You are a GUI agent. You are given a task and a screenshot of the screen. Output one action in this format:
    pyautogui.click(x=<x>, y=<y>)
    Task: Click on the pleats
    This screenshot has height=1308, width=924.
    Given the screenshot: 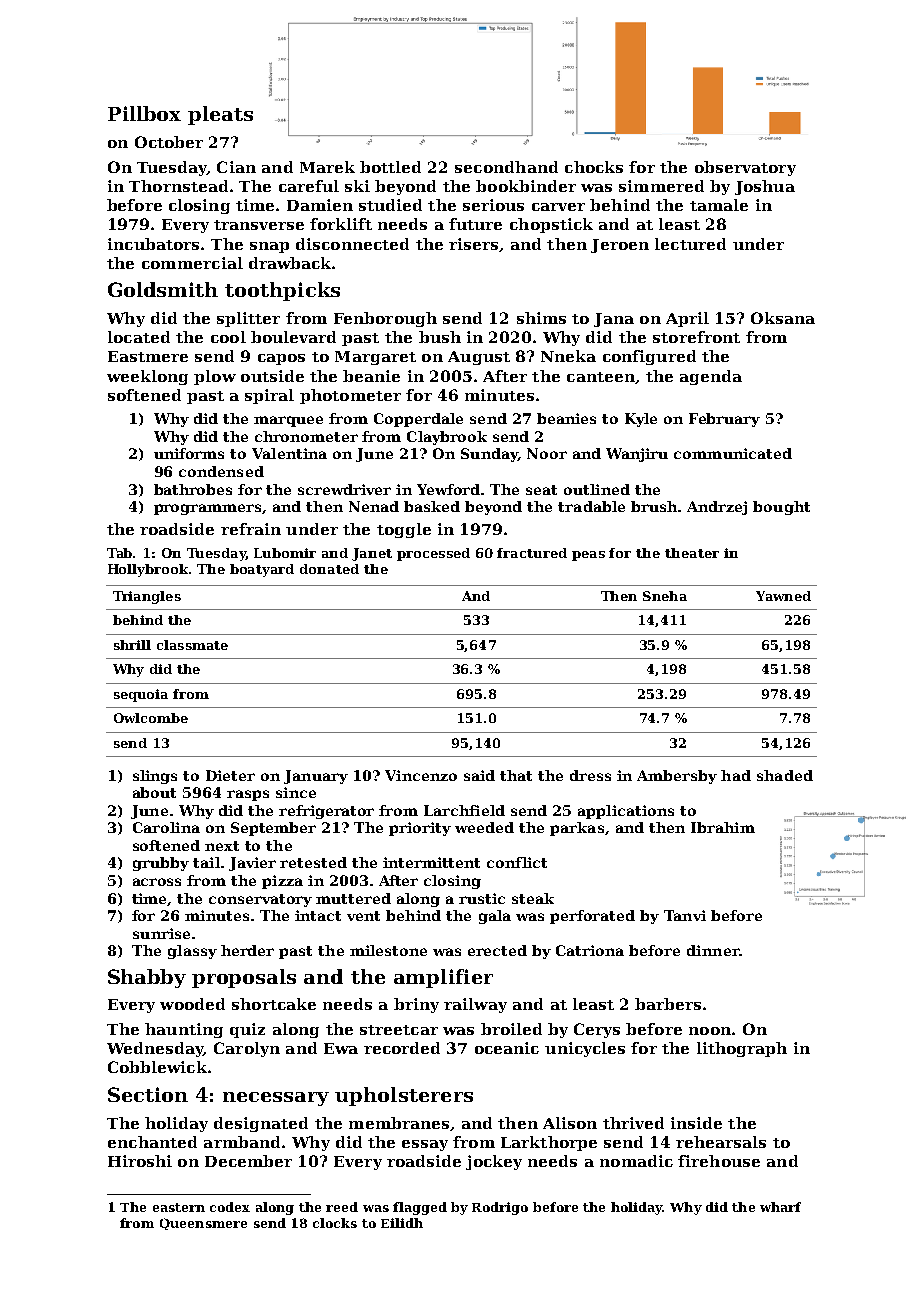 What is the action you would take?
    pyautogui.click(x=220, y=115)
